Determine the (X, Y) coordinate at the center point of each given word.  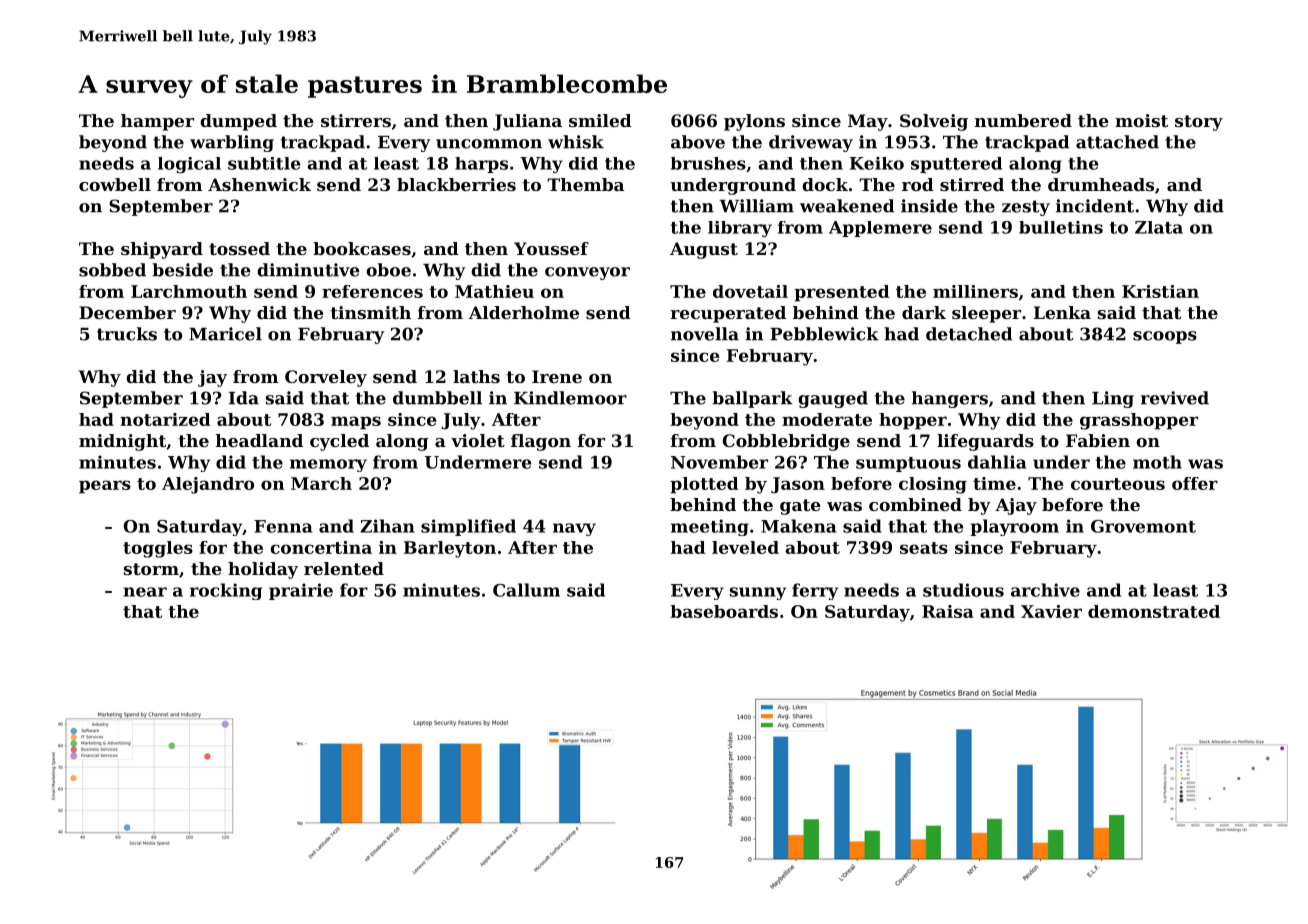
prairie (301, 591)
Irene (557, 376)
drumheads (1101, 184)
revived (1175, 398)
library (740, 229)
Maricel (225, 334)
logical (189, 165)
